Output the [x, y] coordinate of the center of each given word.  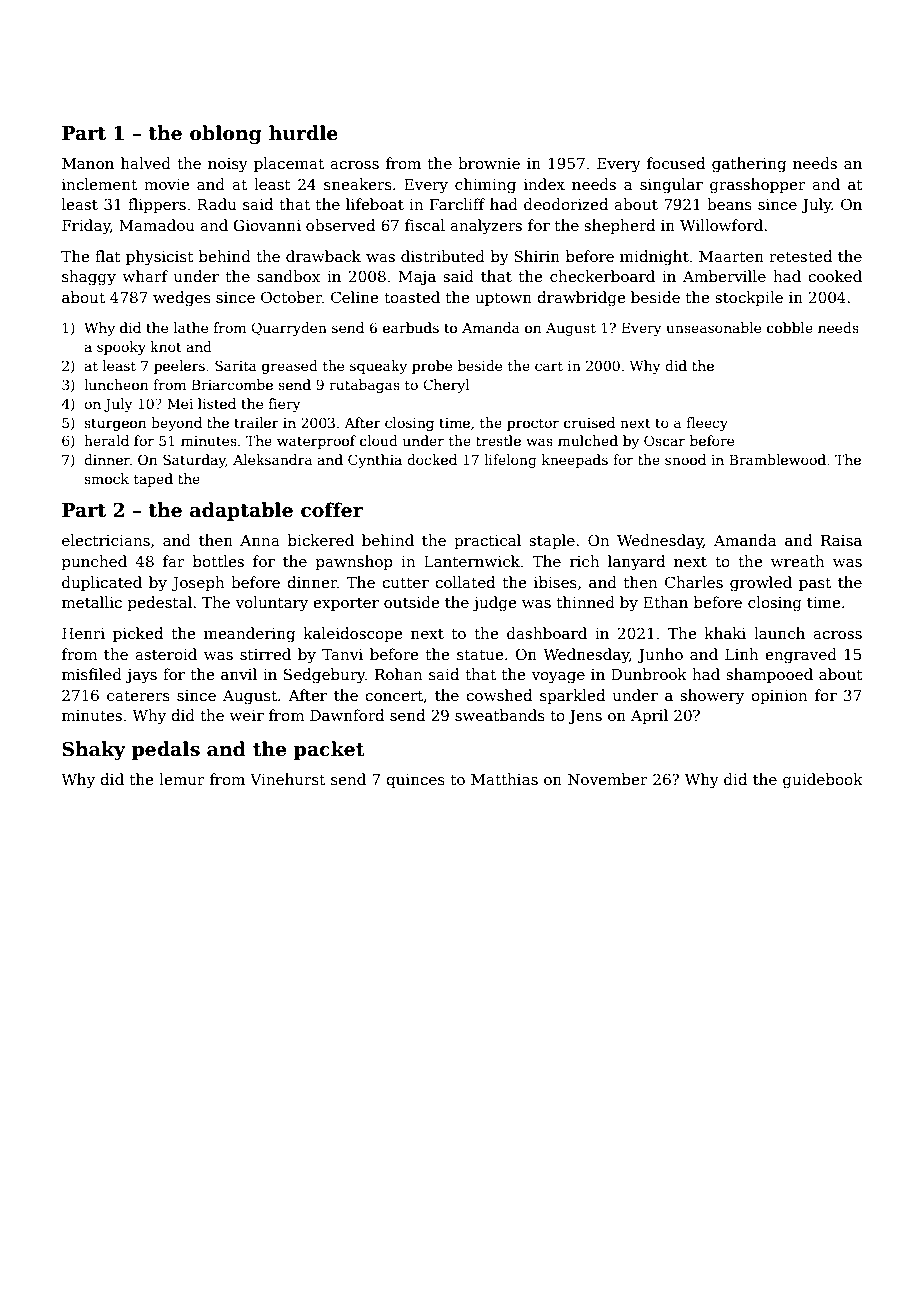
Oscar [664, 440]
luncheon [116, 384]
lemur [182, 779]
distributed [443, 256]
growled [761, 584]
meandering [249, 635]
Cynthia [375, 461]
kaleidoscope [353, 634]
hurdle [303, 133]
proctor [533, 424]
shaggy [89, 278]
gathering [749, 165]
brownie [489, 163]
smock [106, 478]
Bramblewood [777, 459]
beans [729, 204]
